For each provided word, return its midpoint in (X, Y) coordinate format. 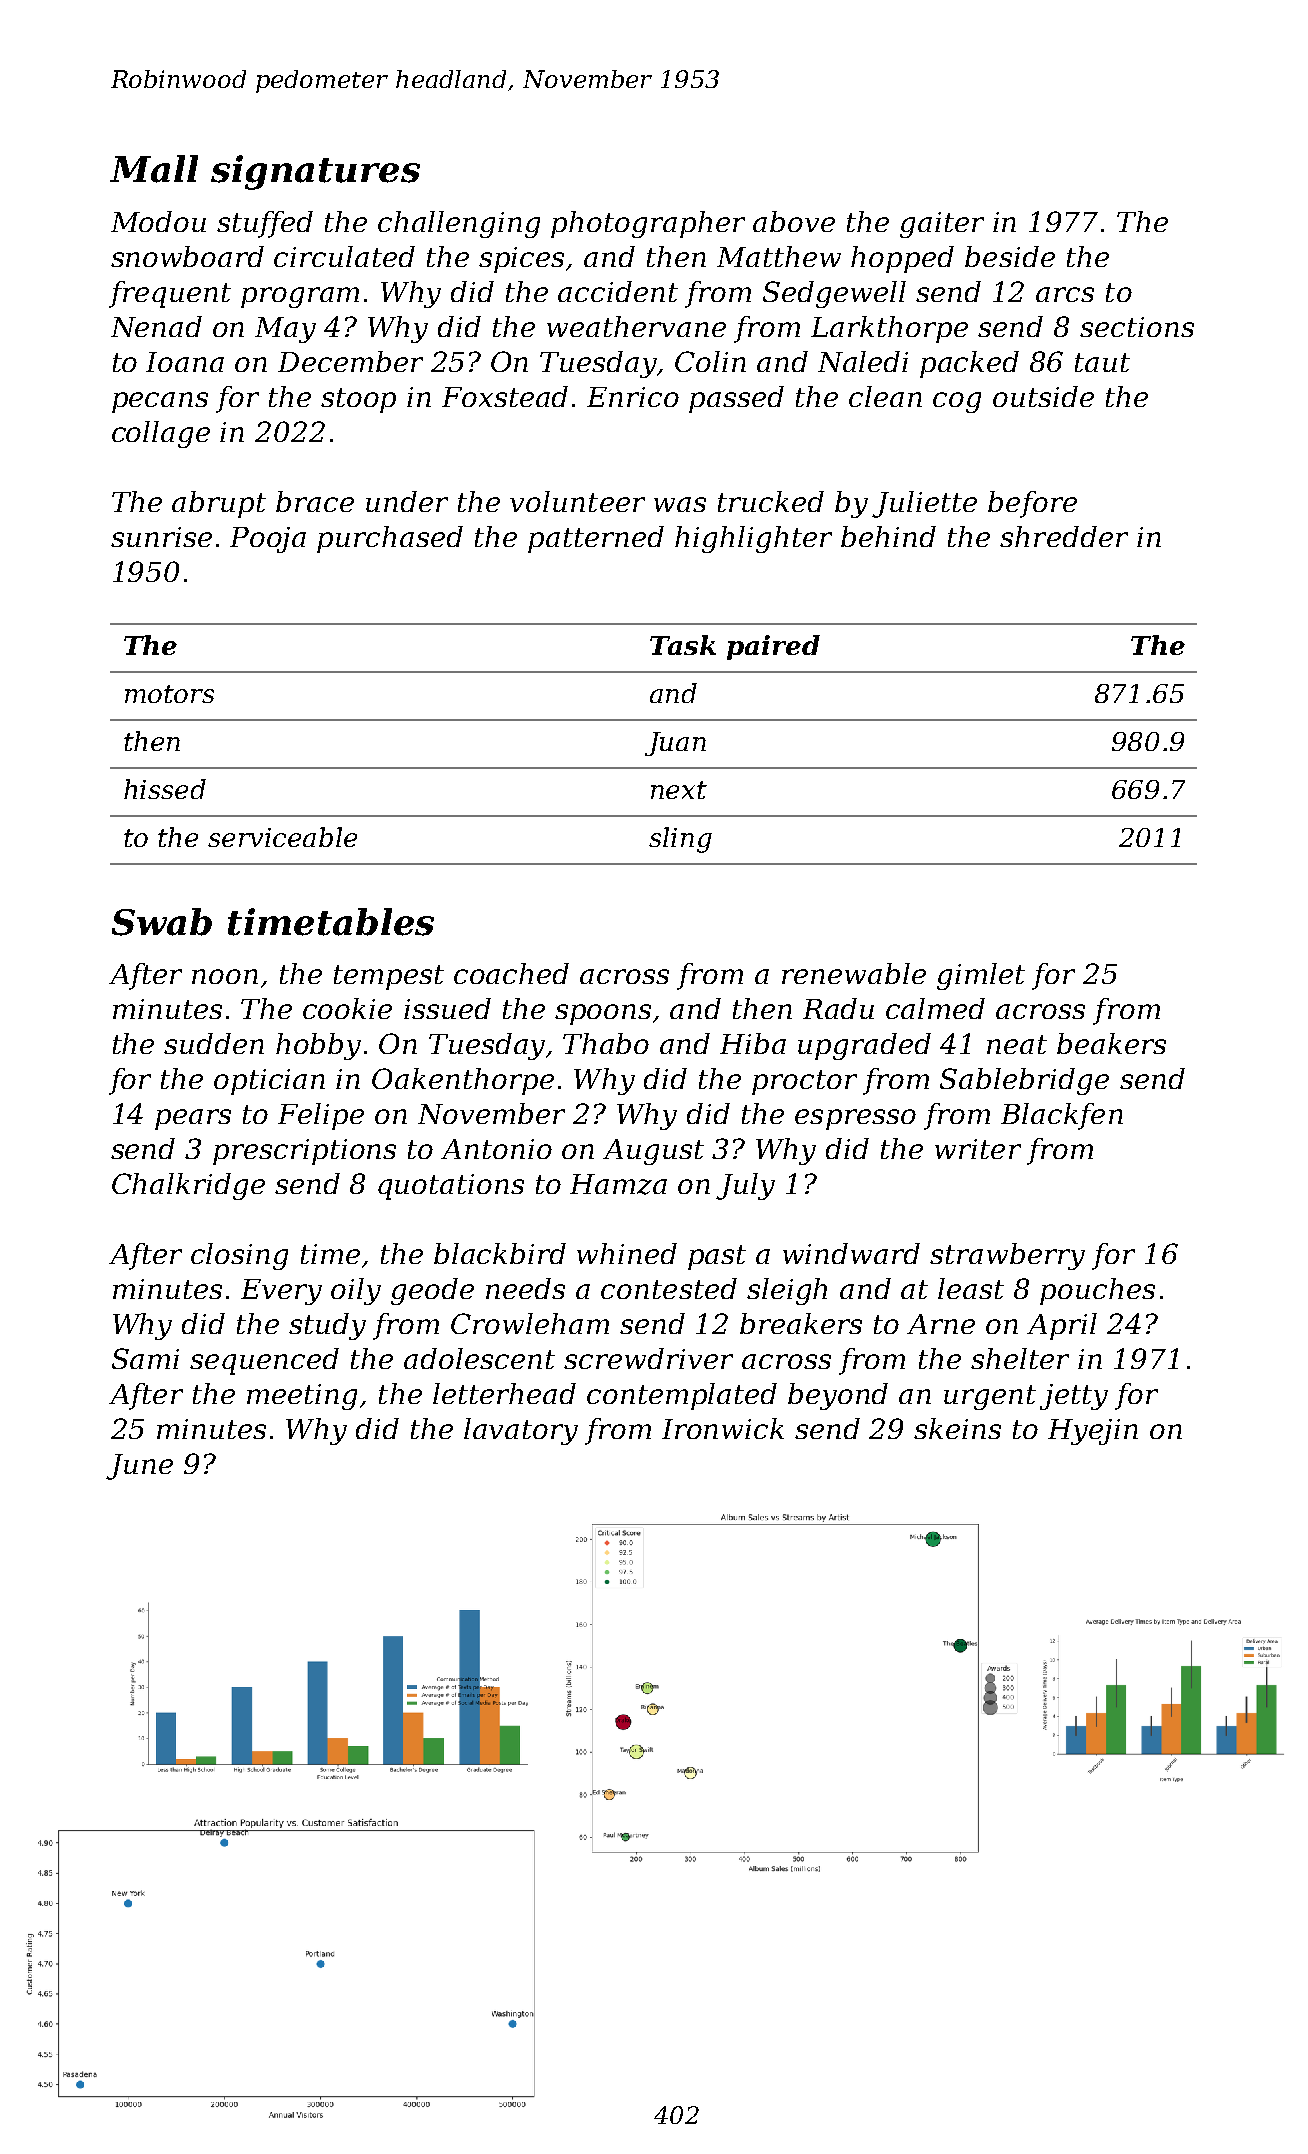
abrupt (219, 504)
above (794, 221)
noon (225, 976)
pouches (1097, 1291)
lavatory (521, 1431)
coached (511, 973)
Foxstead (505, 396)
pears (193, 1119)
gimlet (981, 976)
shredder (1064, 536)
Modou (158, 221)
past (717, 1257)
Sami (145, 1358)
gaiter (942, 225)
